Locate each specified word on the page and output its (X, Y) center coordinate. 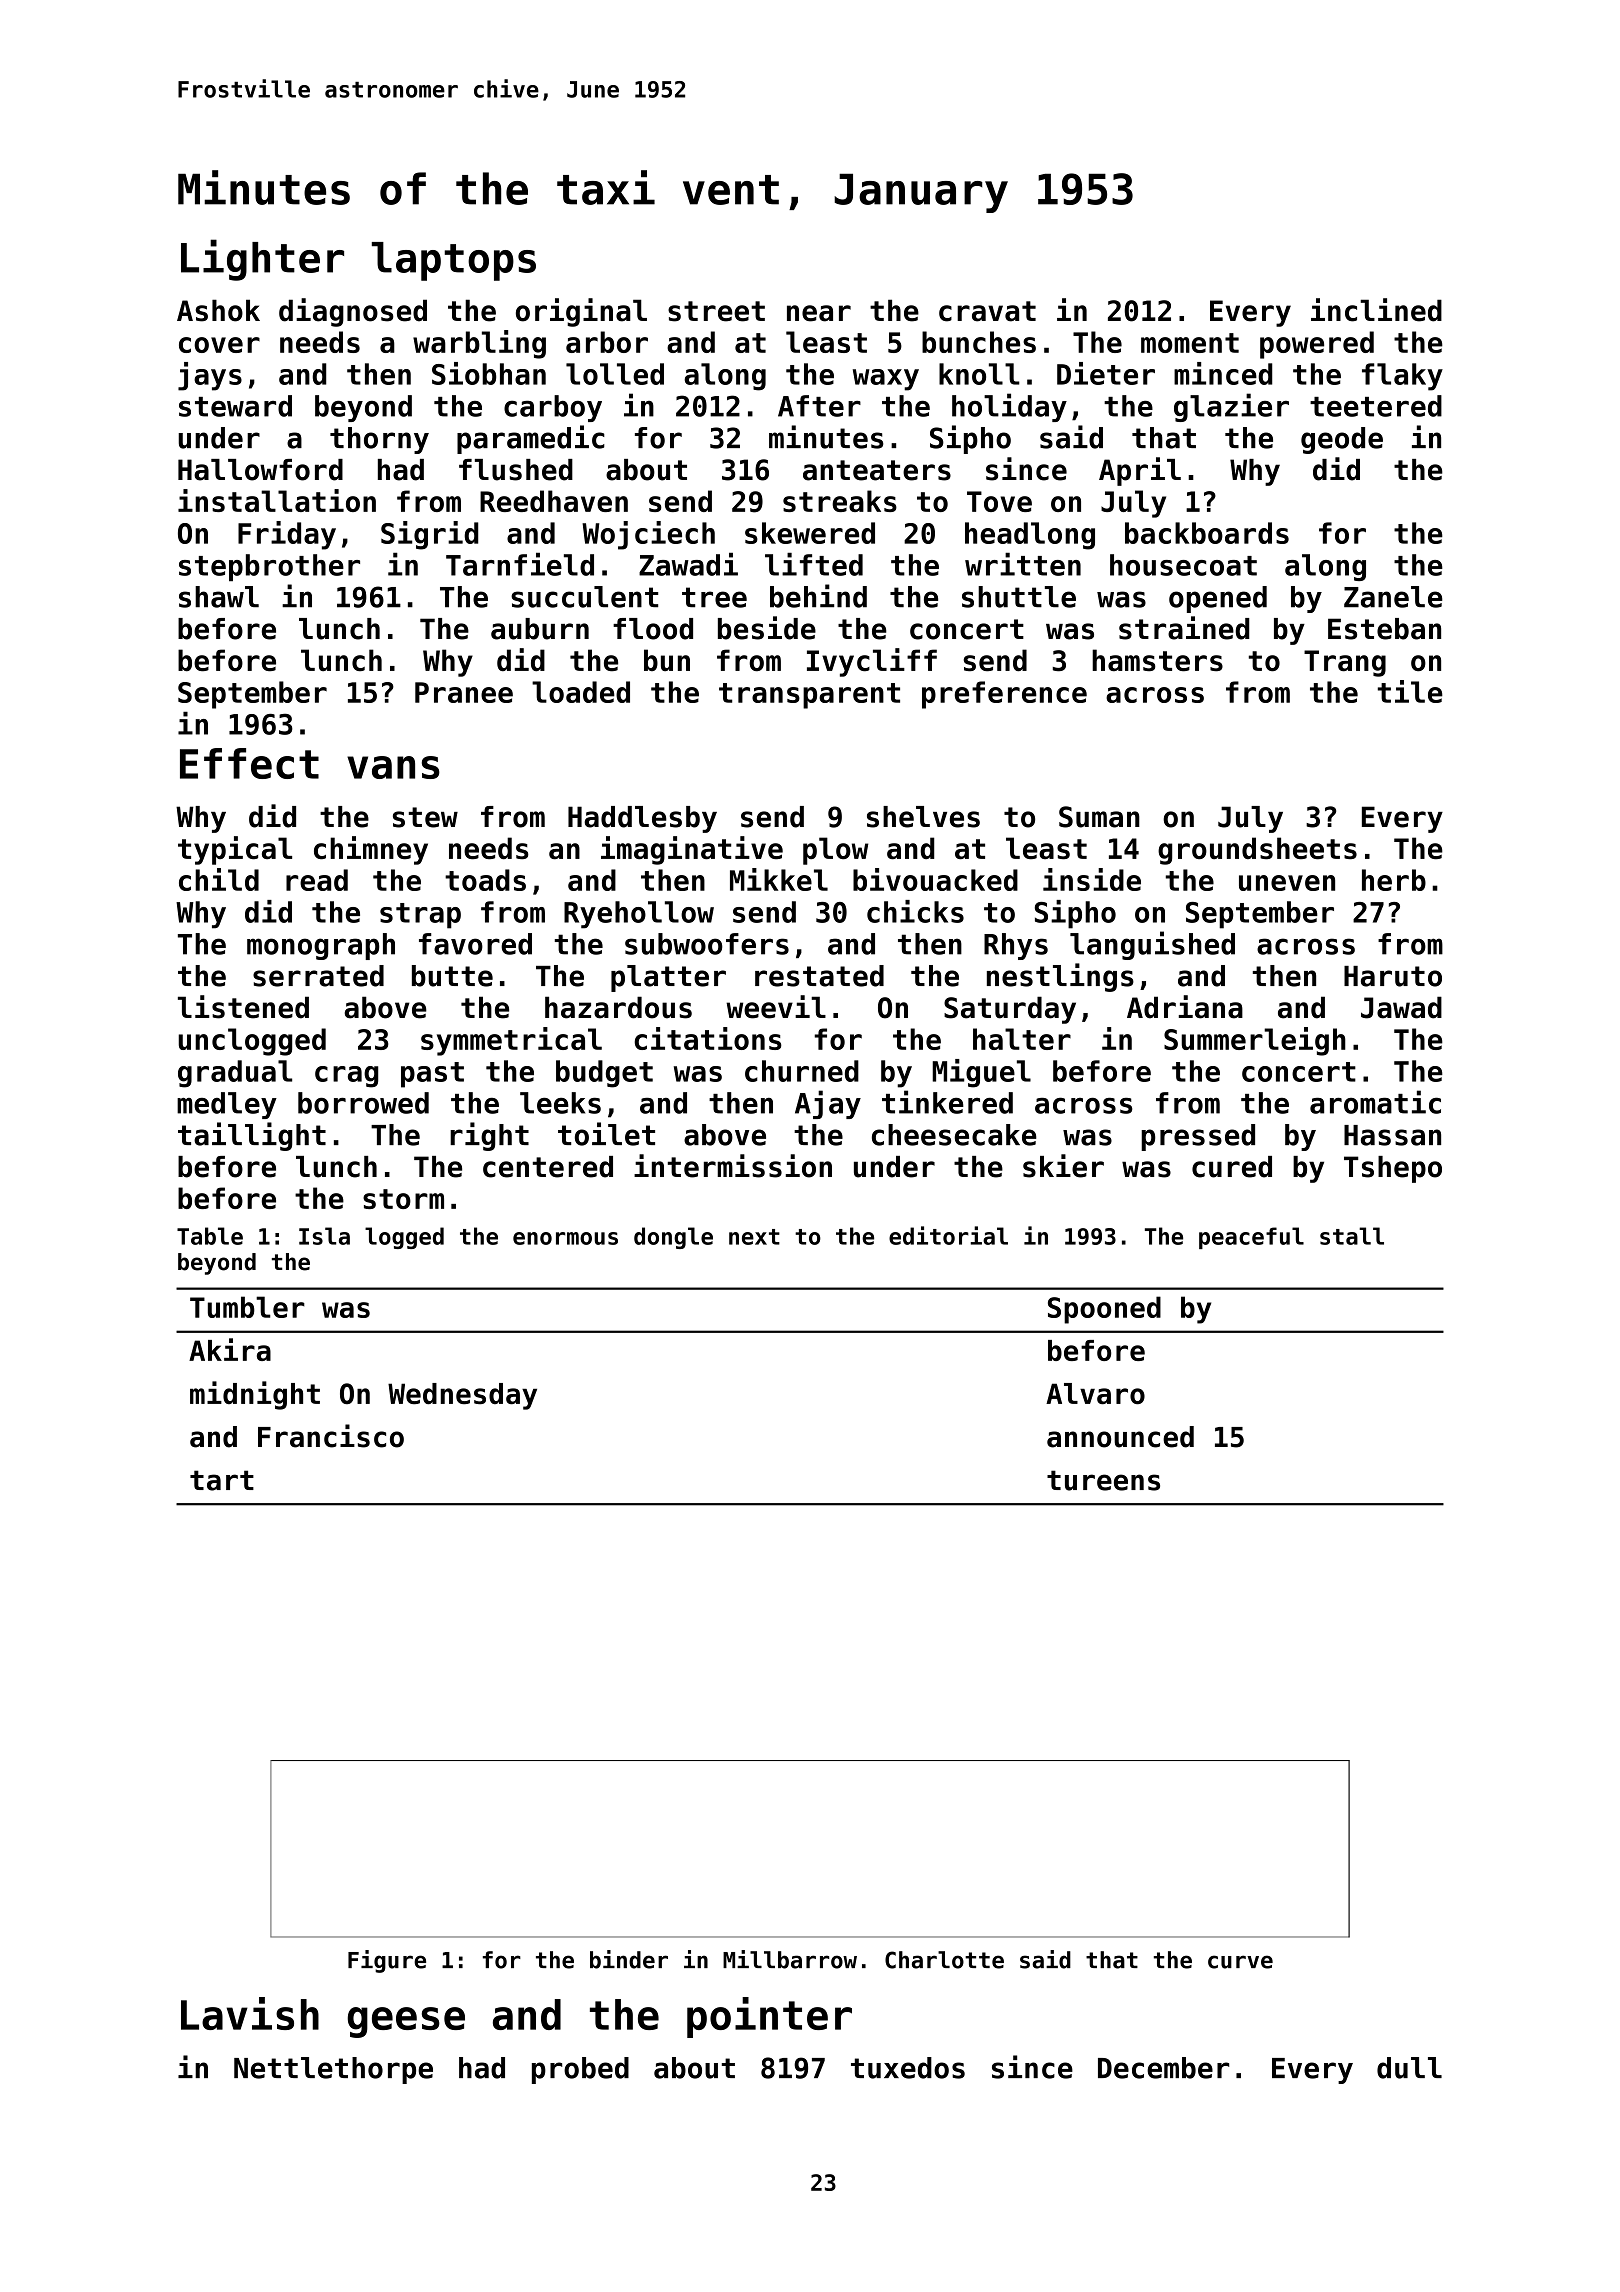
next (754, 1237)
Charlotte (944, 1960)
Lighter (262, 260)
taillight (252, 1136)
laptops (454, 261)
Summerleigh (1255, 1041)
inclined (1376, 310)
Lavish (250, 2013)
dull (1409, 2068)
